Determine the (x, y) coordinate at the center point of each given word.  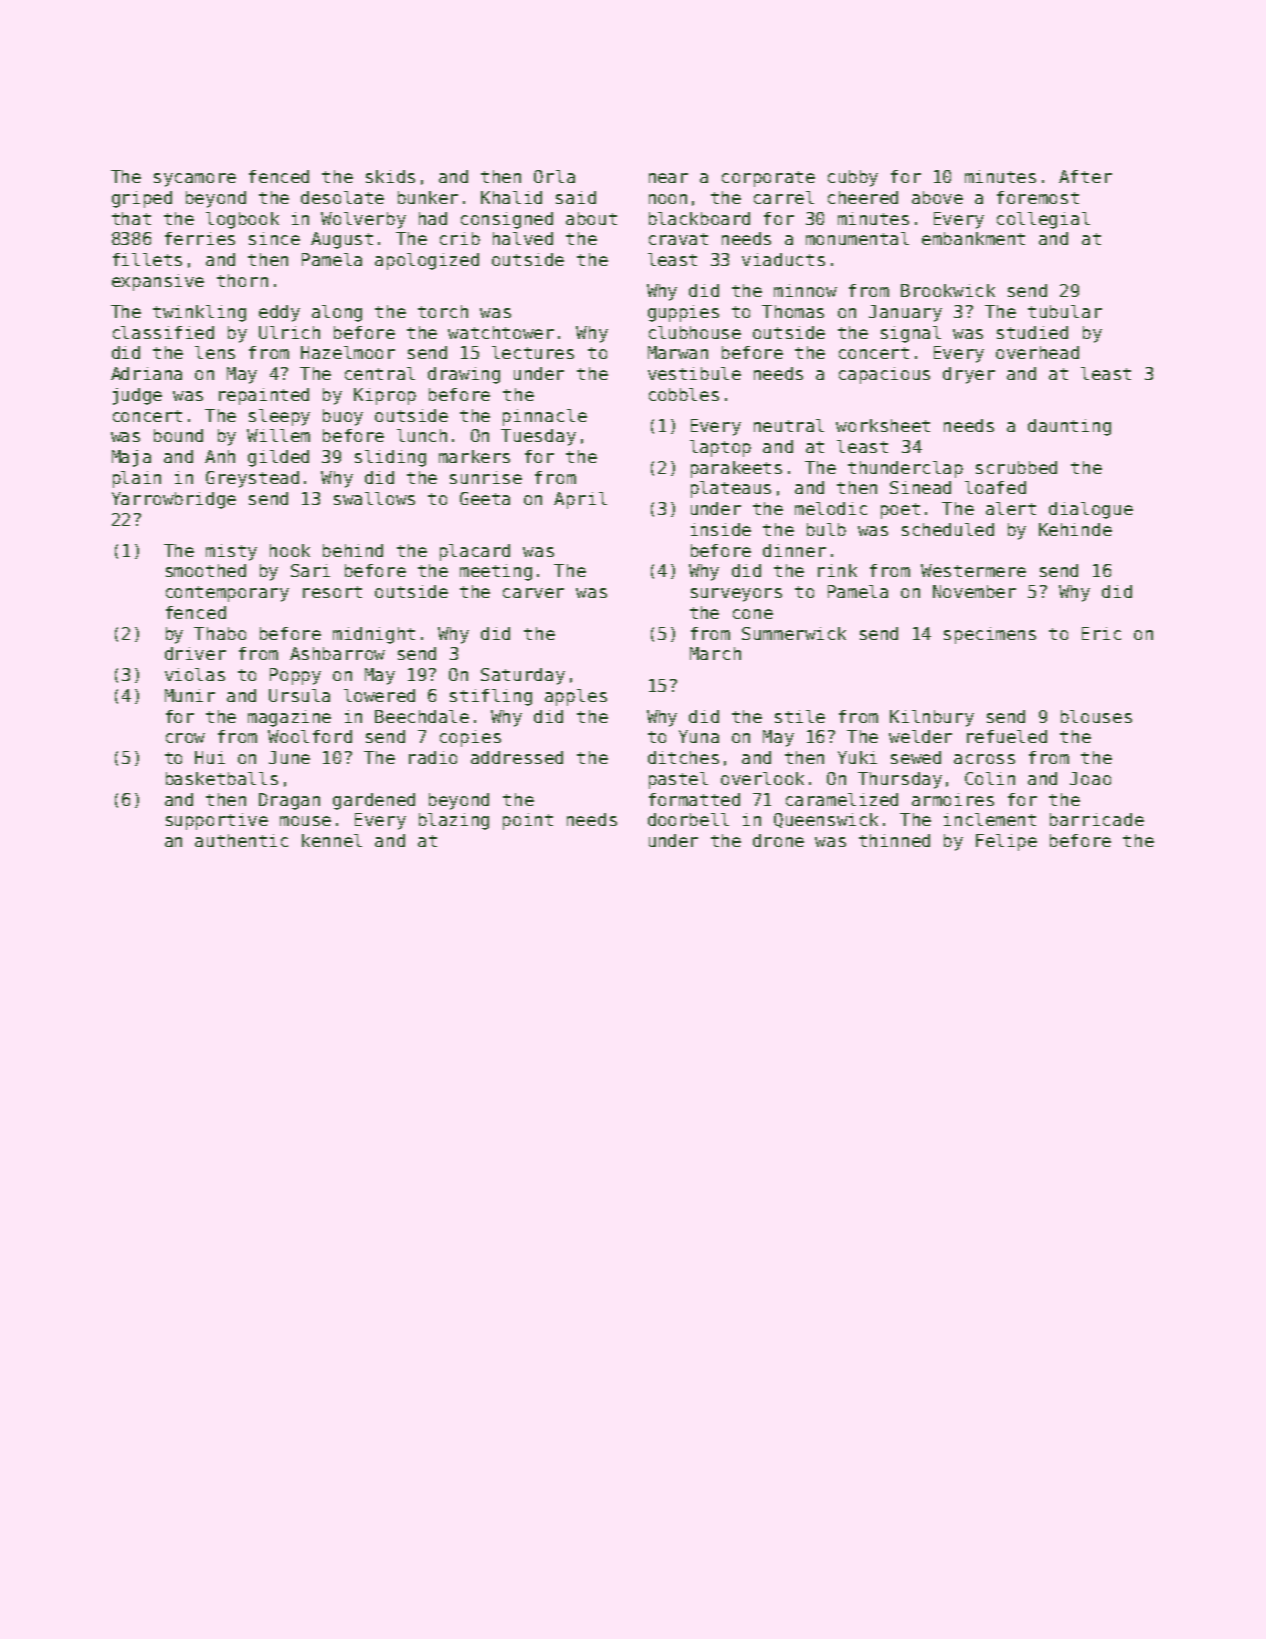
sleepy (279, 417)
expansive (158, 282)
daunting (1069, 427)
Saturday (523, 676)
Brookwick (948, 290)
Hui (210, 757)
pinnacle (545, 417)
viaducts (783, 259)
